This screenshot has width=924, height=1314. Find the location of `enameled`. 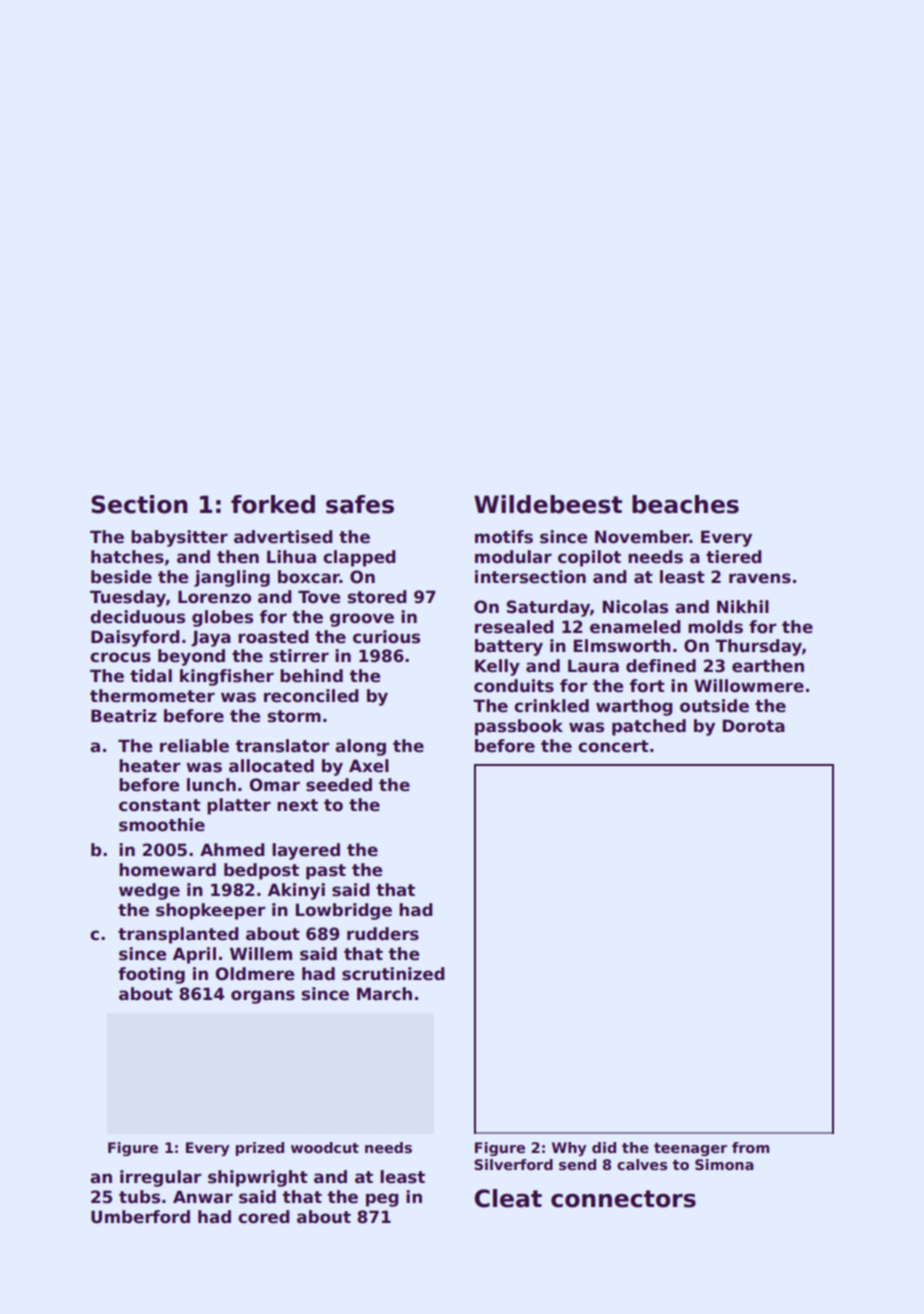

enameled is located at coordinates (635, 627).
